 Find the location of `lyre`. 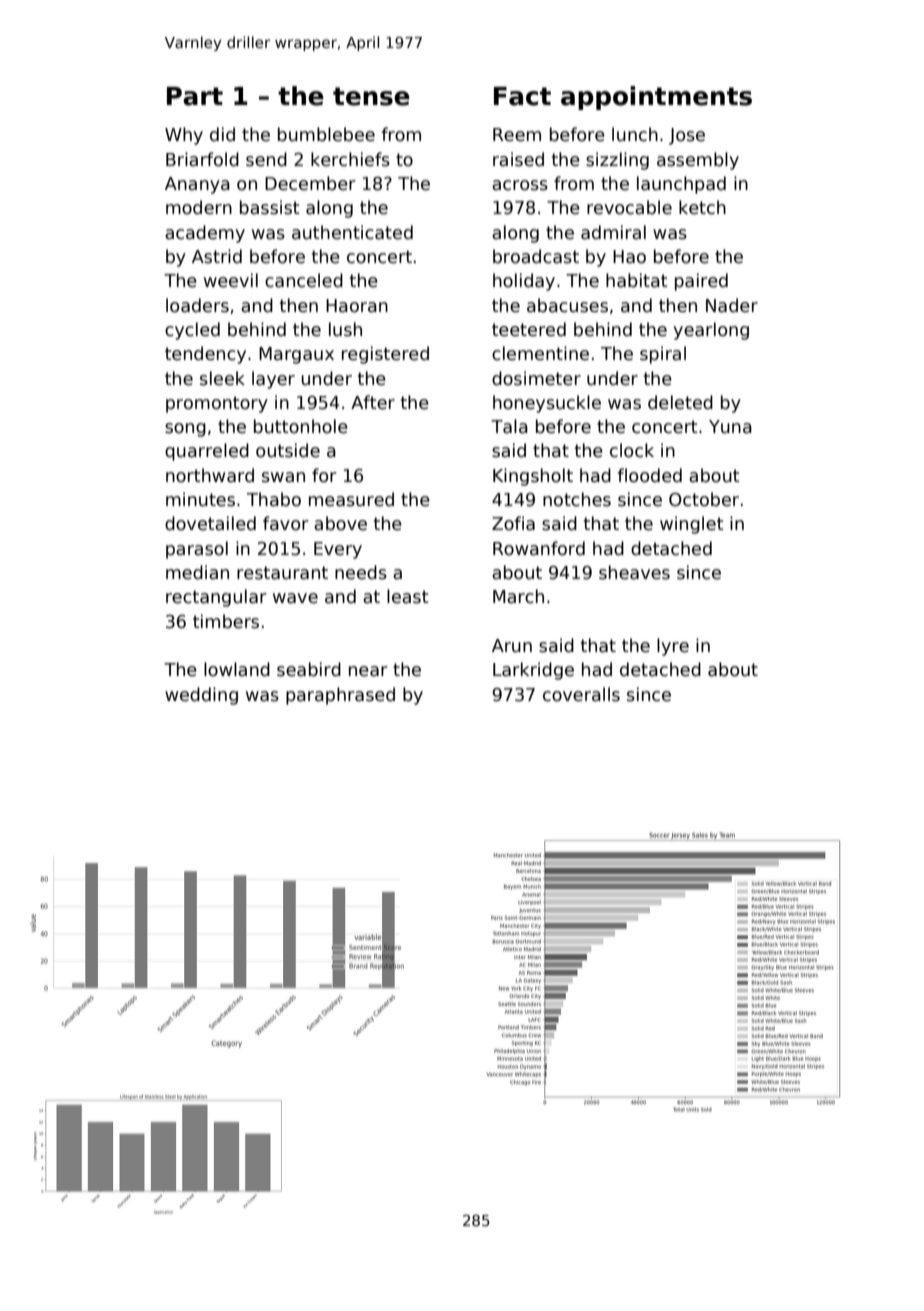

lyre is located at coordinates (673, 647).
